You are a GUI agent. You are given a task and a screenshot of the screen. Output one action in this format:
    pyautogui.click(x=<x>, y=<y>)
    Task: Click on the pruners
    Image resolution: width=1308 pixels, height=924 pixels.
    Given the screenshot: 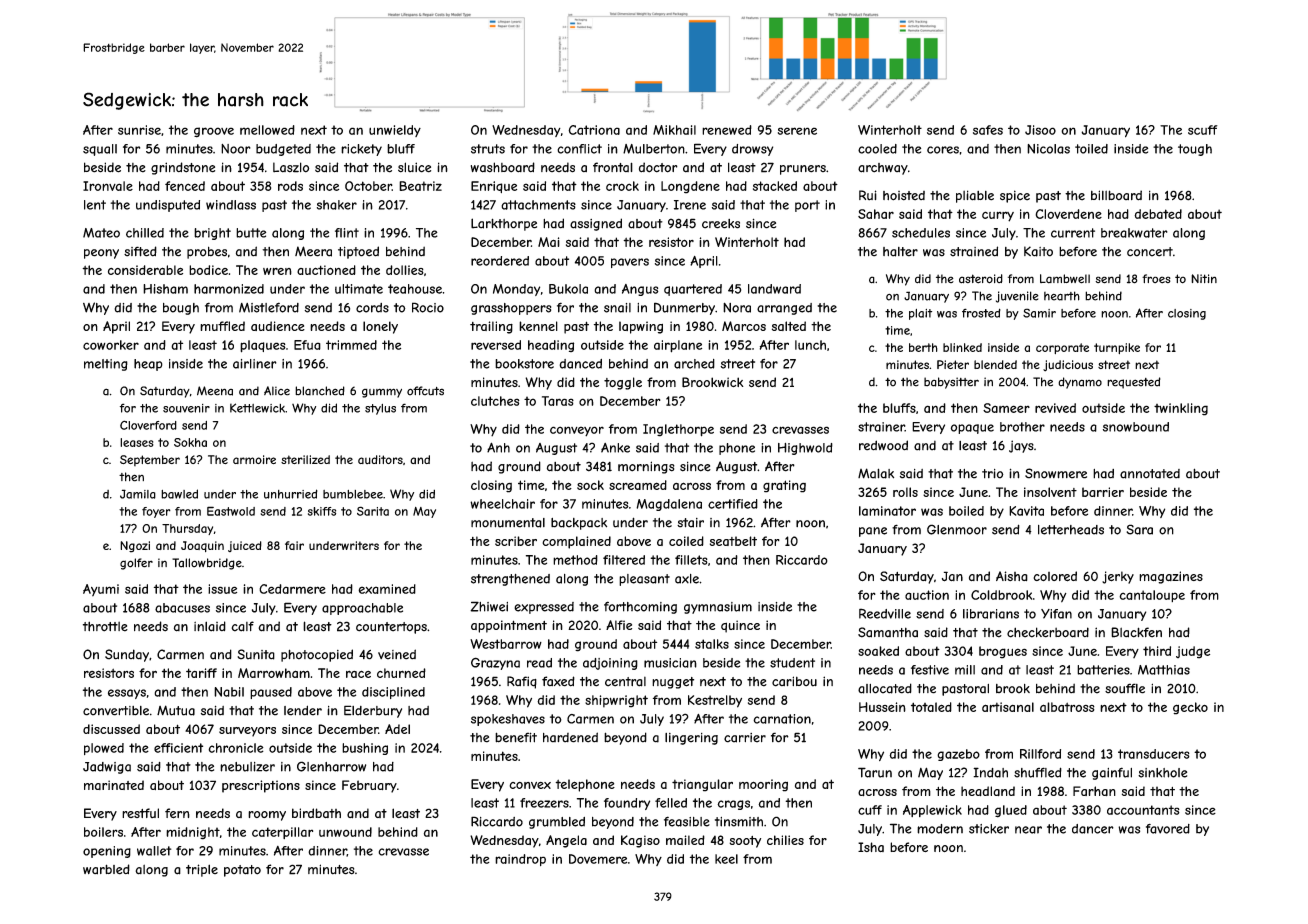 What is the action you would take?
    pyautogui.click(x=803, y=170)
